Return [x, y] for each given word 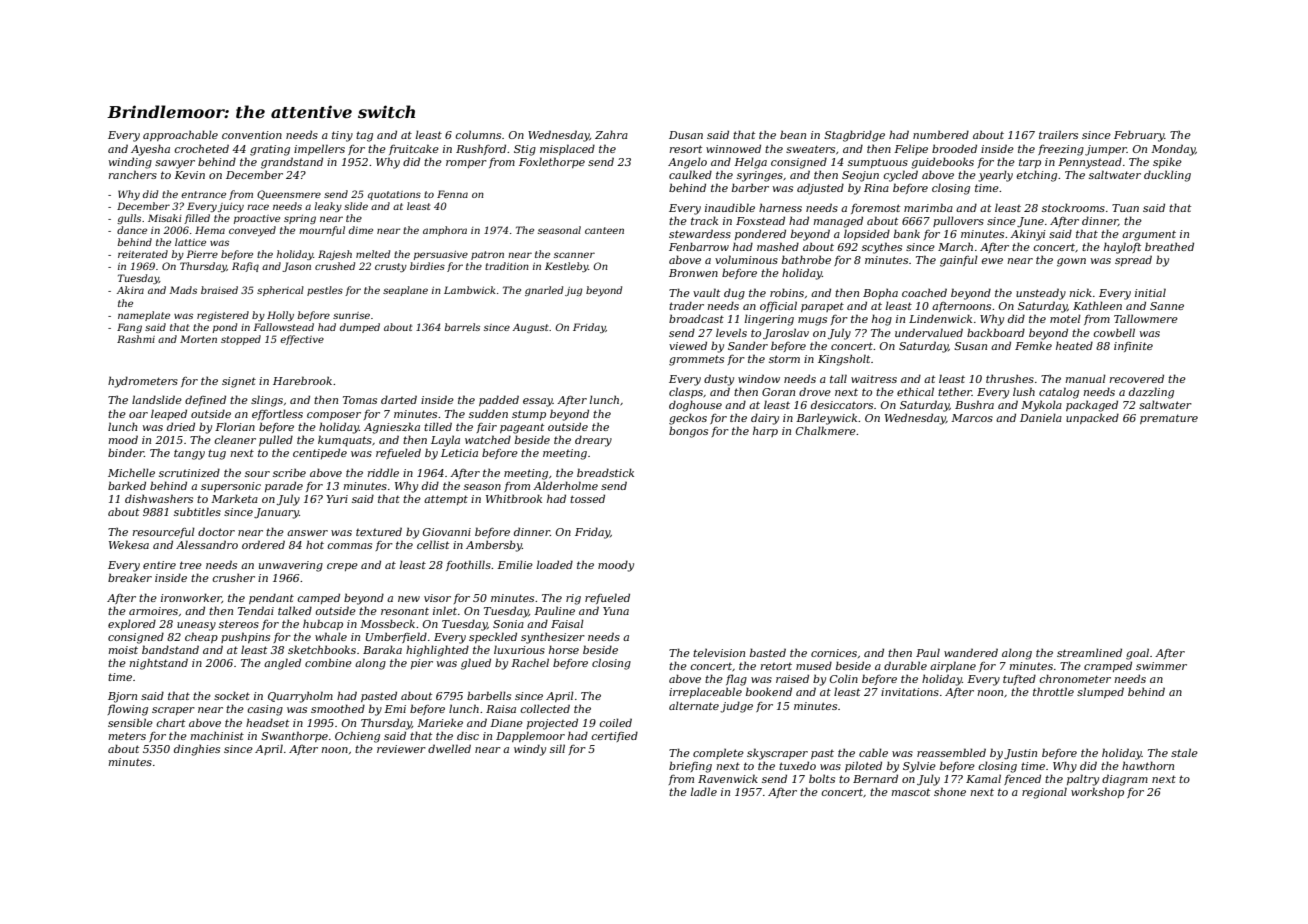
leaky [328, 207]
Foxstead [760, 220]
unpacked [1092, 418]
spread [1133, 260]
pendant [271, 598]
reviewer [401, 749]
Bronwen [693, 273]
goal [1137, 654]
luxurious [519, 649]
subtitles [197, 511]
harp [765, 431]
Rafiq [245, 267]
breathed [1169, 246]
